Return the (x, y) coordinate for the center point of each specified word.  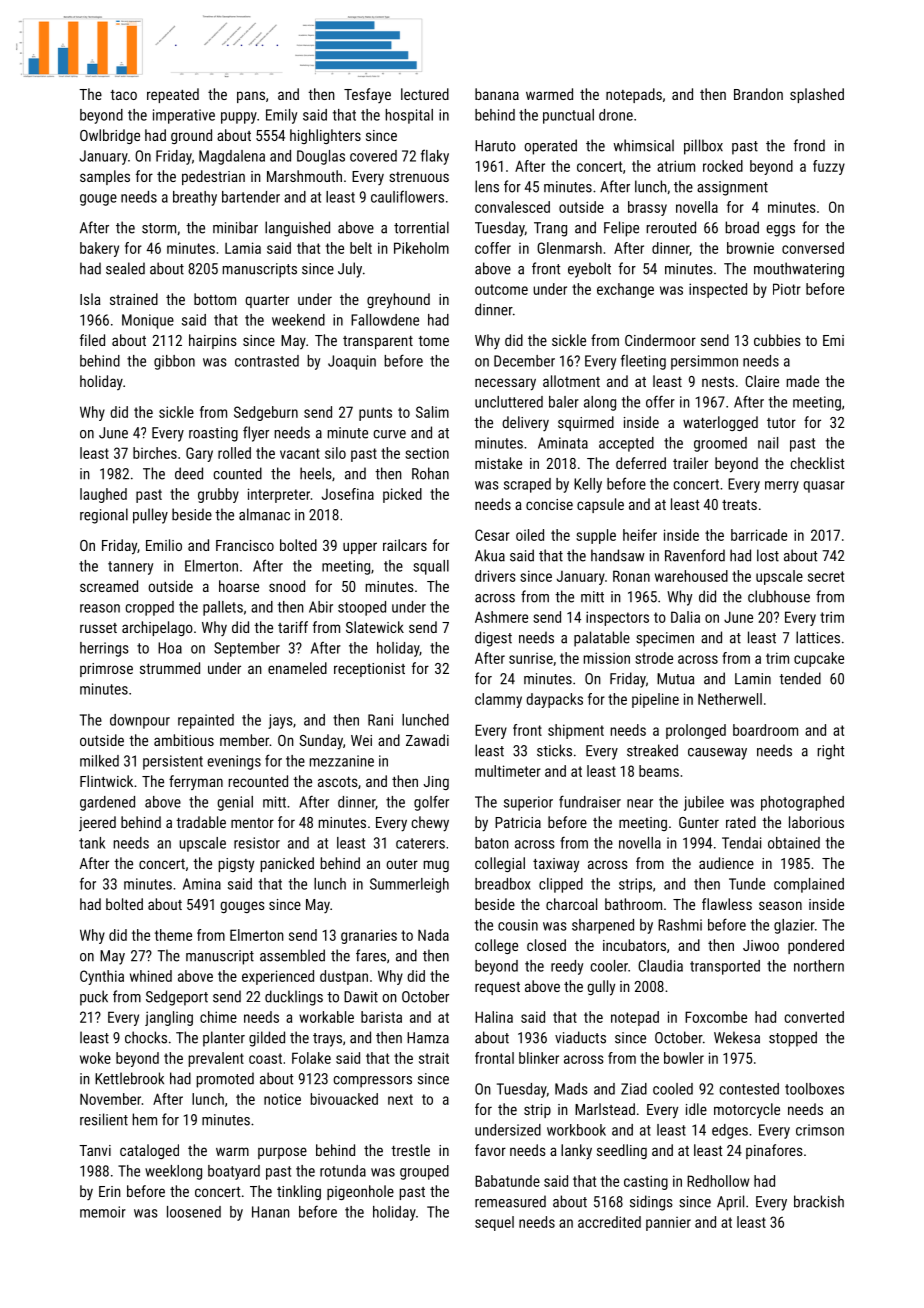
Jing (436, 783)
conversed (813, 248)
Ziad (634, 1089)
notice (282, 1099)
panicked (287, 864)
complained (809, 885)
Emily (281, 116)
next (400, 1099)
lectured (425, 94)
